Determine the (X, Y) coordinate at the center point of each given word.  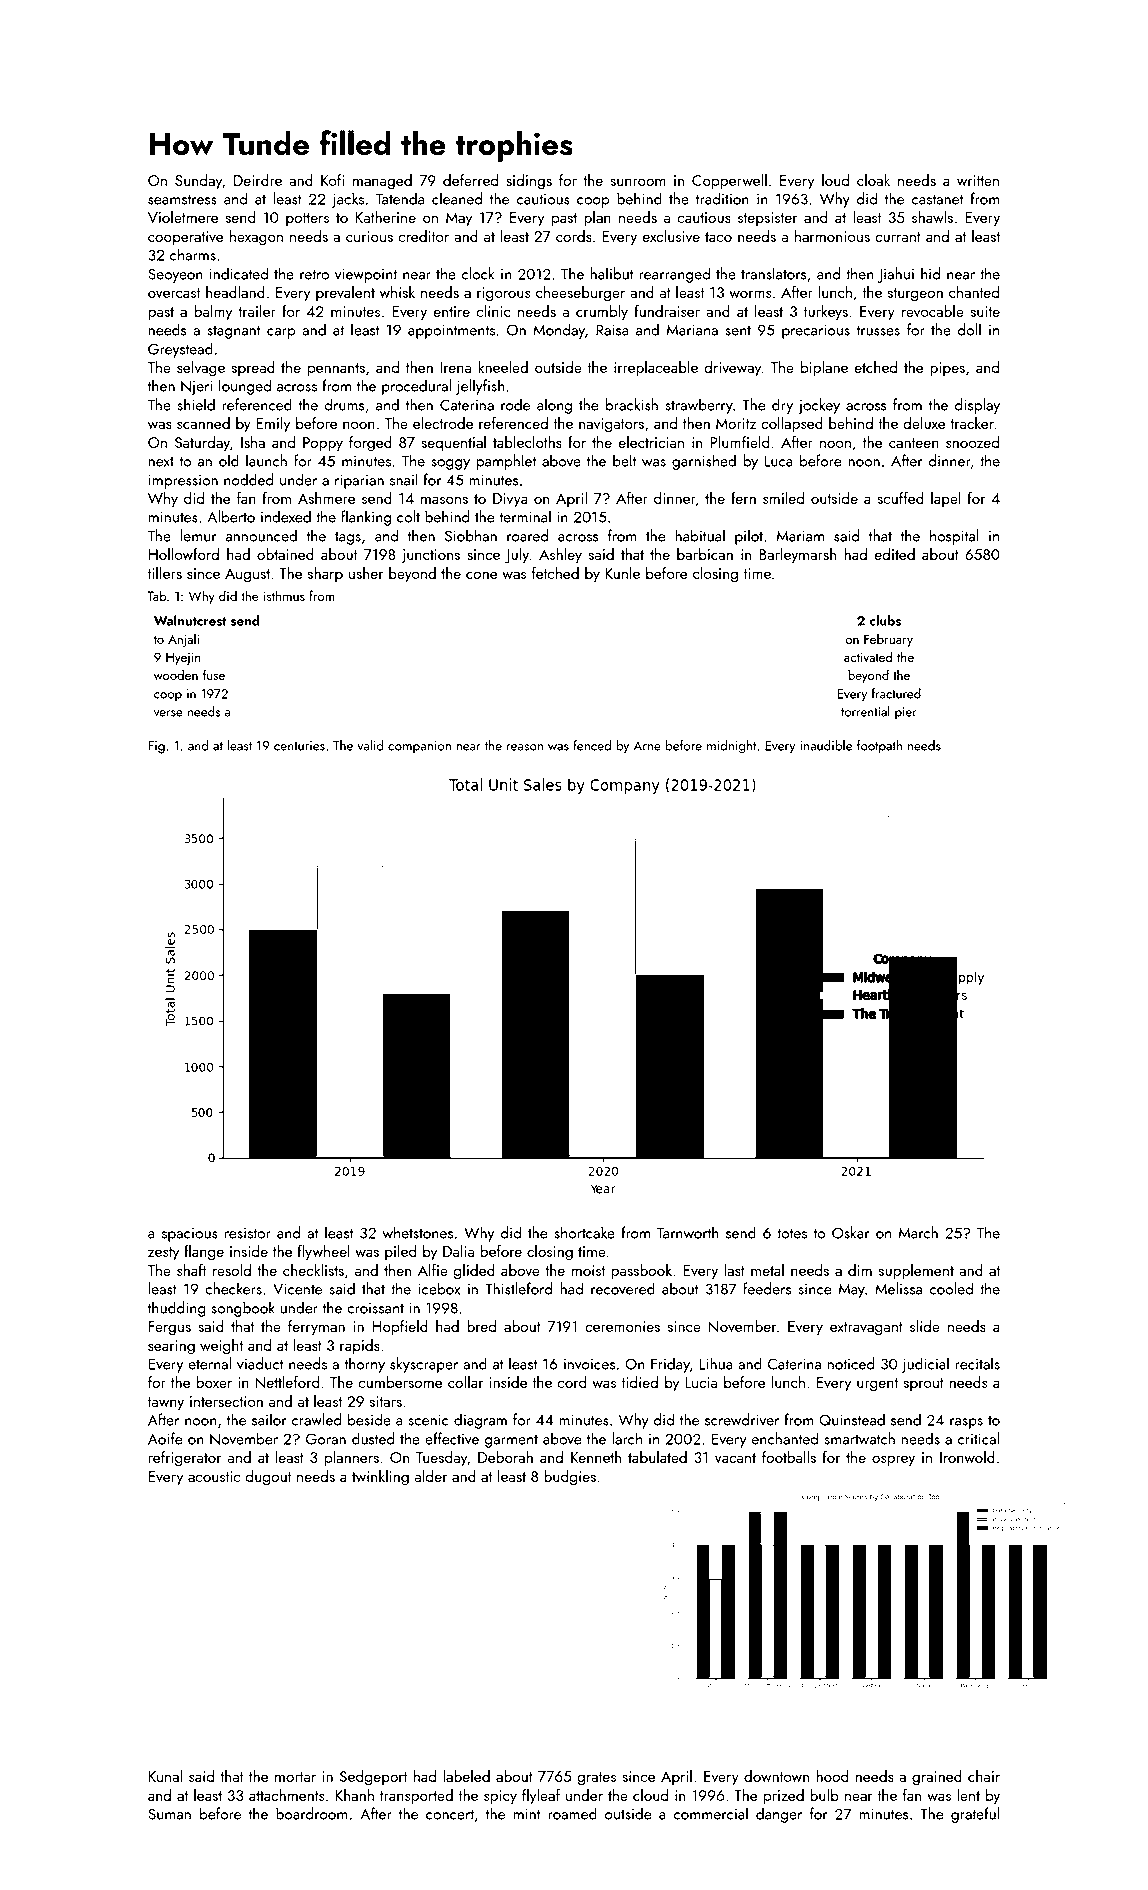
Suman (169, 1814)
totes (792, 1234)
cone (482, 575)
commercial (711, 1813)
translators (774, 273)
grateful (975, 1815)
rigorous (504, 294)
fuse (214, 674)
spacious (190, 1235)
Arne (647, 746)
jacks (348, 200)
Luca (779, 461)
